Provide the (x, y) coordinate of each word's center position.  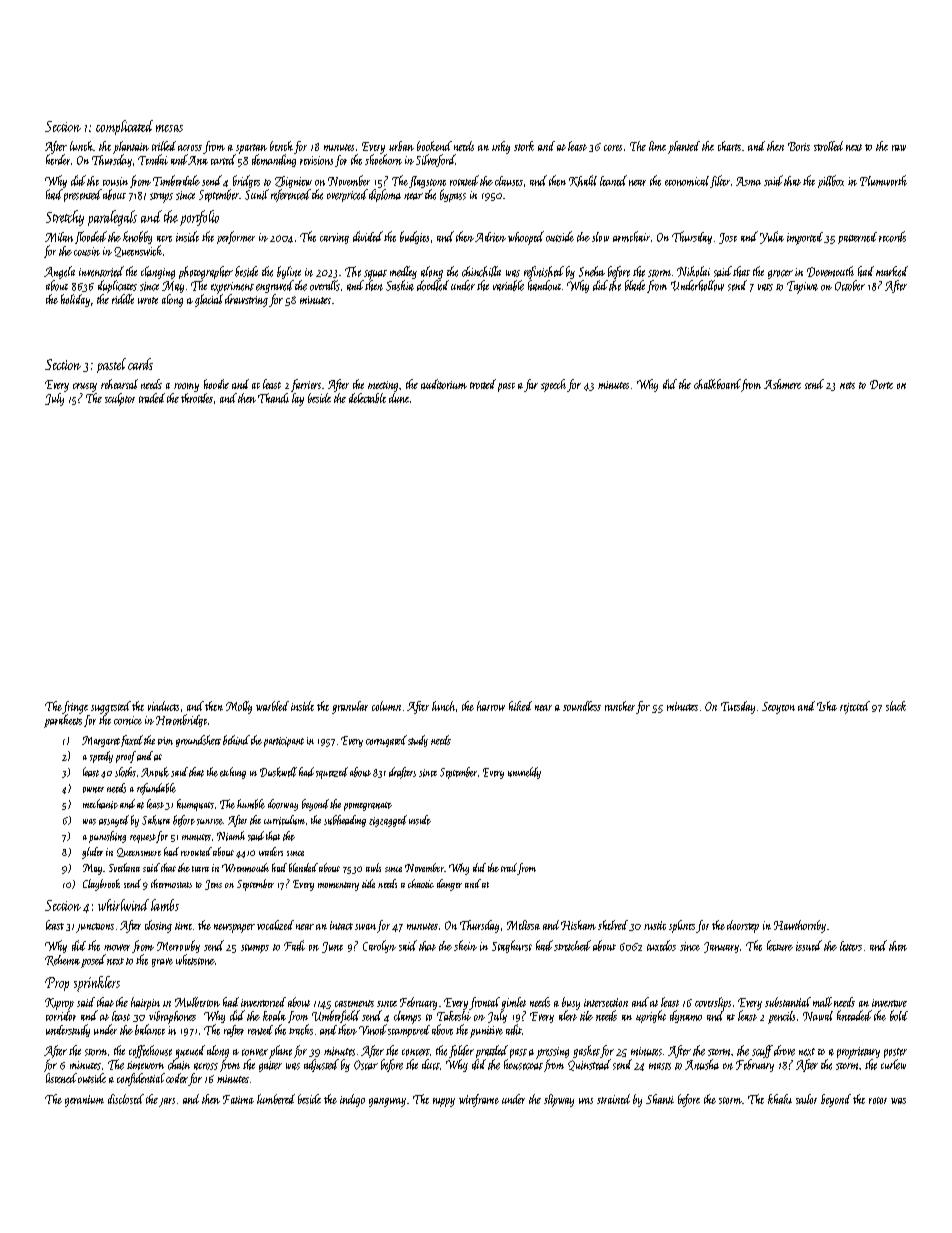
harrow (491, 706)
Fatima (238, 1099)
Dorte (881, 384)
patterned (857, 238)
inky (501, 147)
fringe (75, 707)
